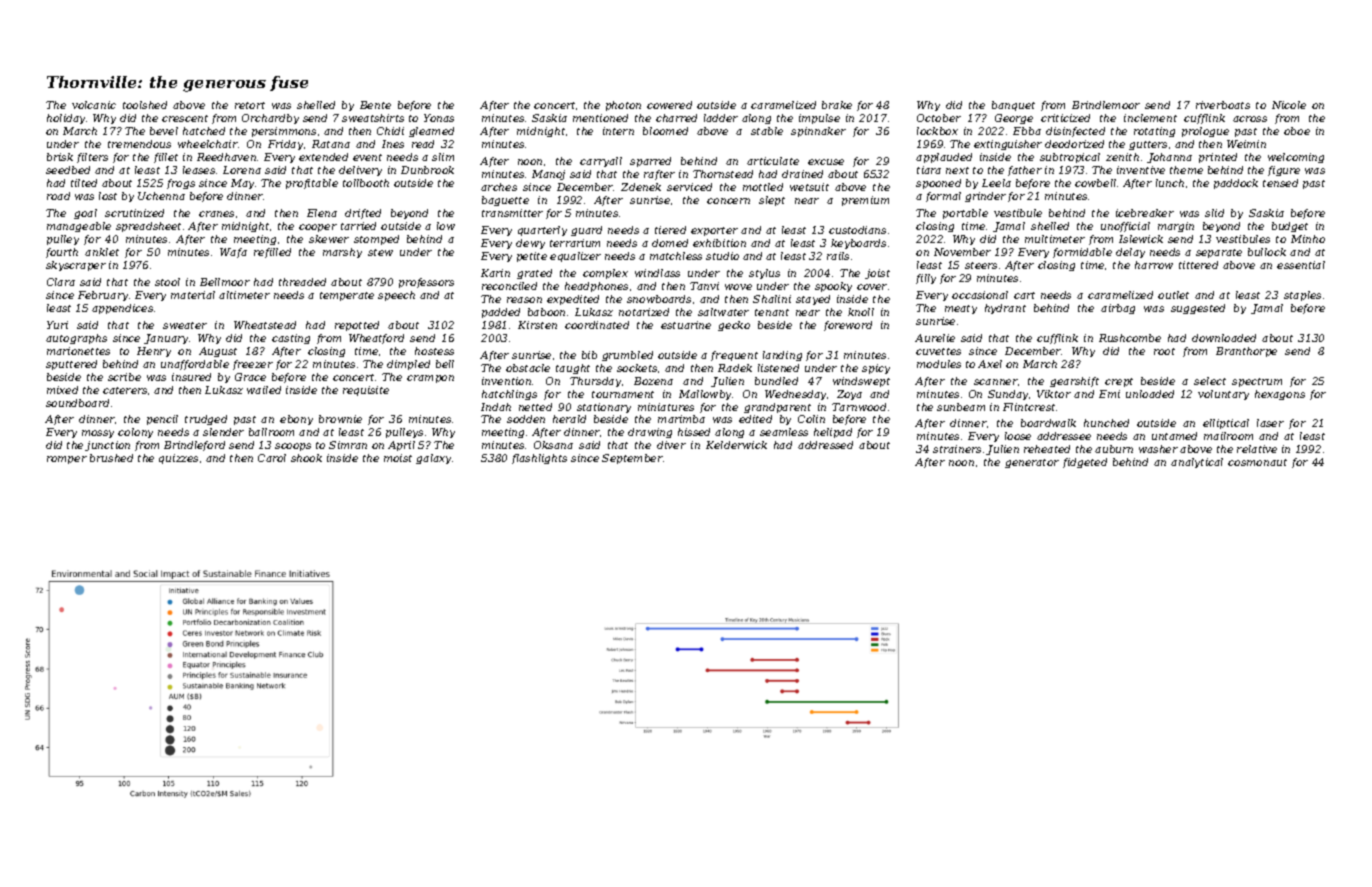 Image resolution: width=1372 pixels, height=887 pixels. What do you see at coordinates (623, 106) in the page?
I see `photon` at bounding box center [623, 106].
